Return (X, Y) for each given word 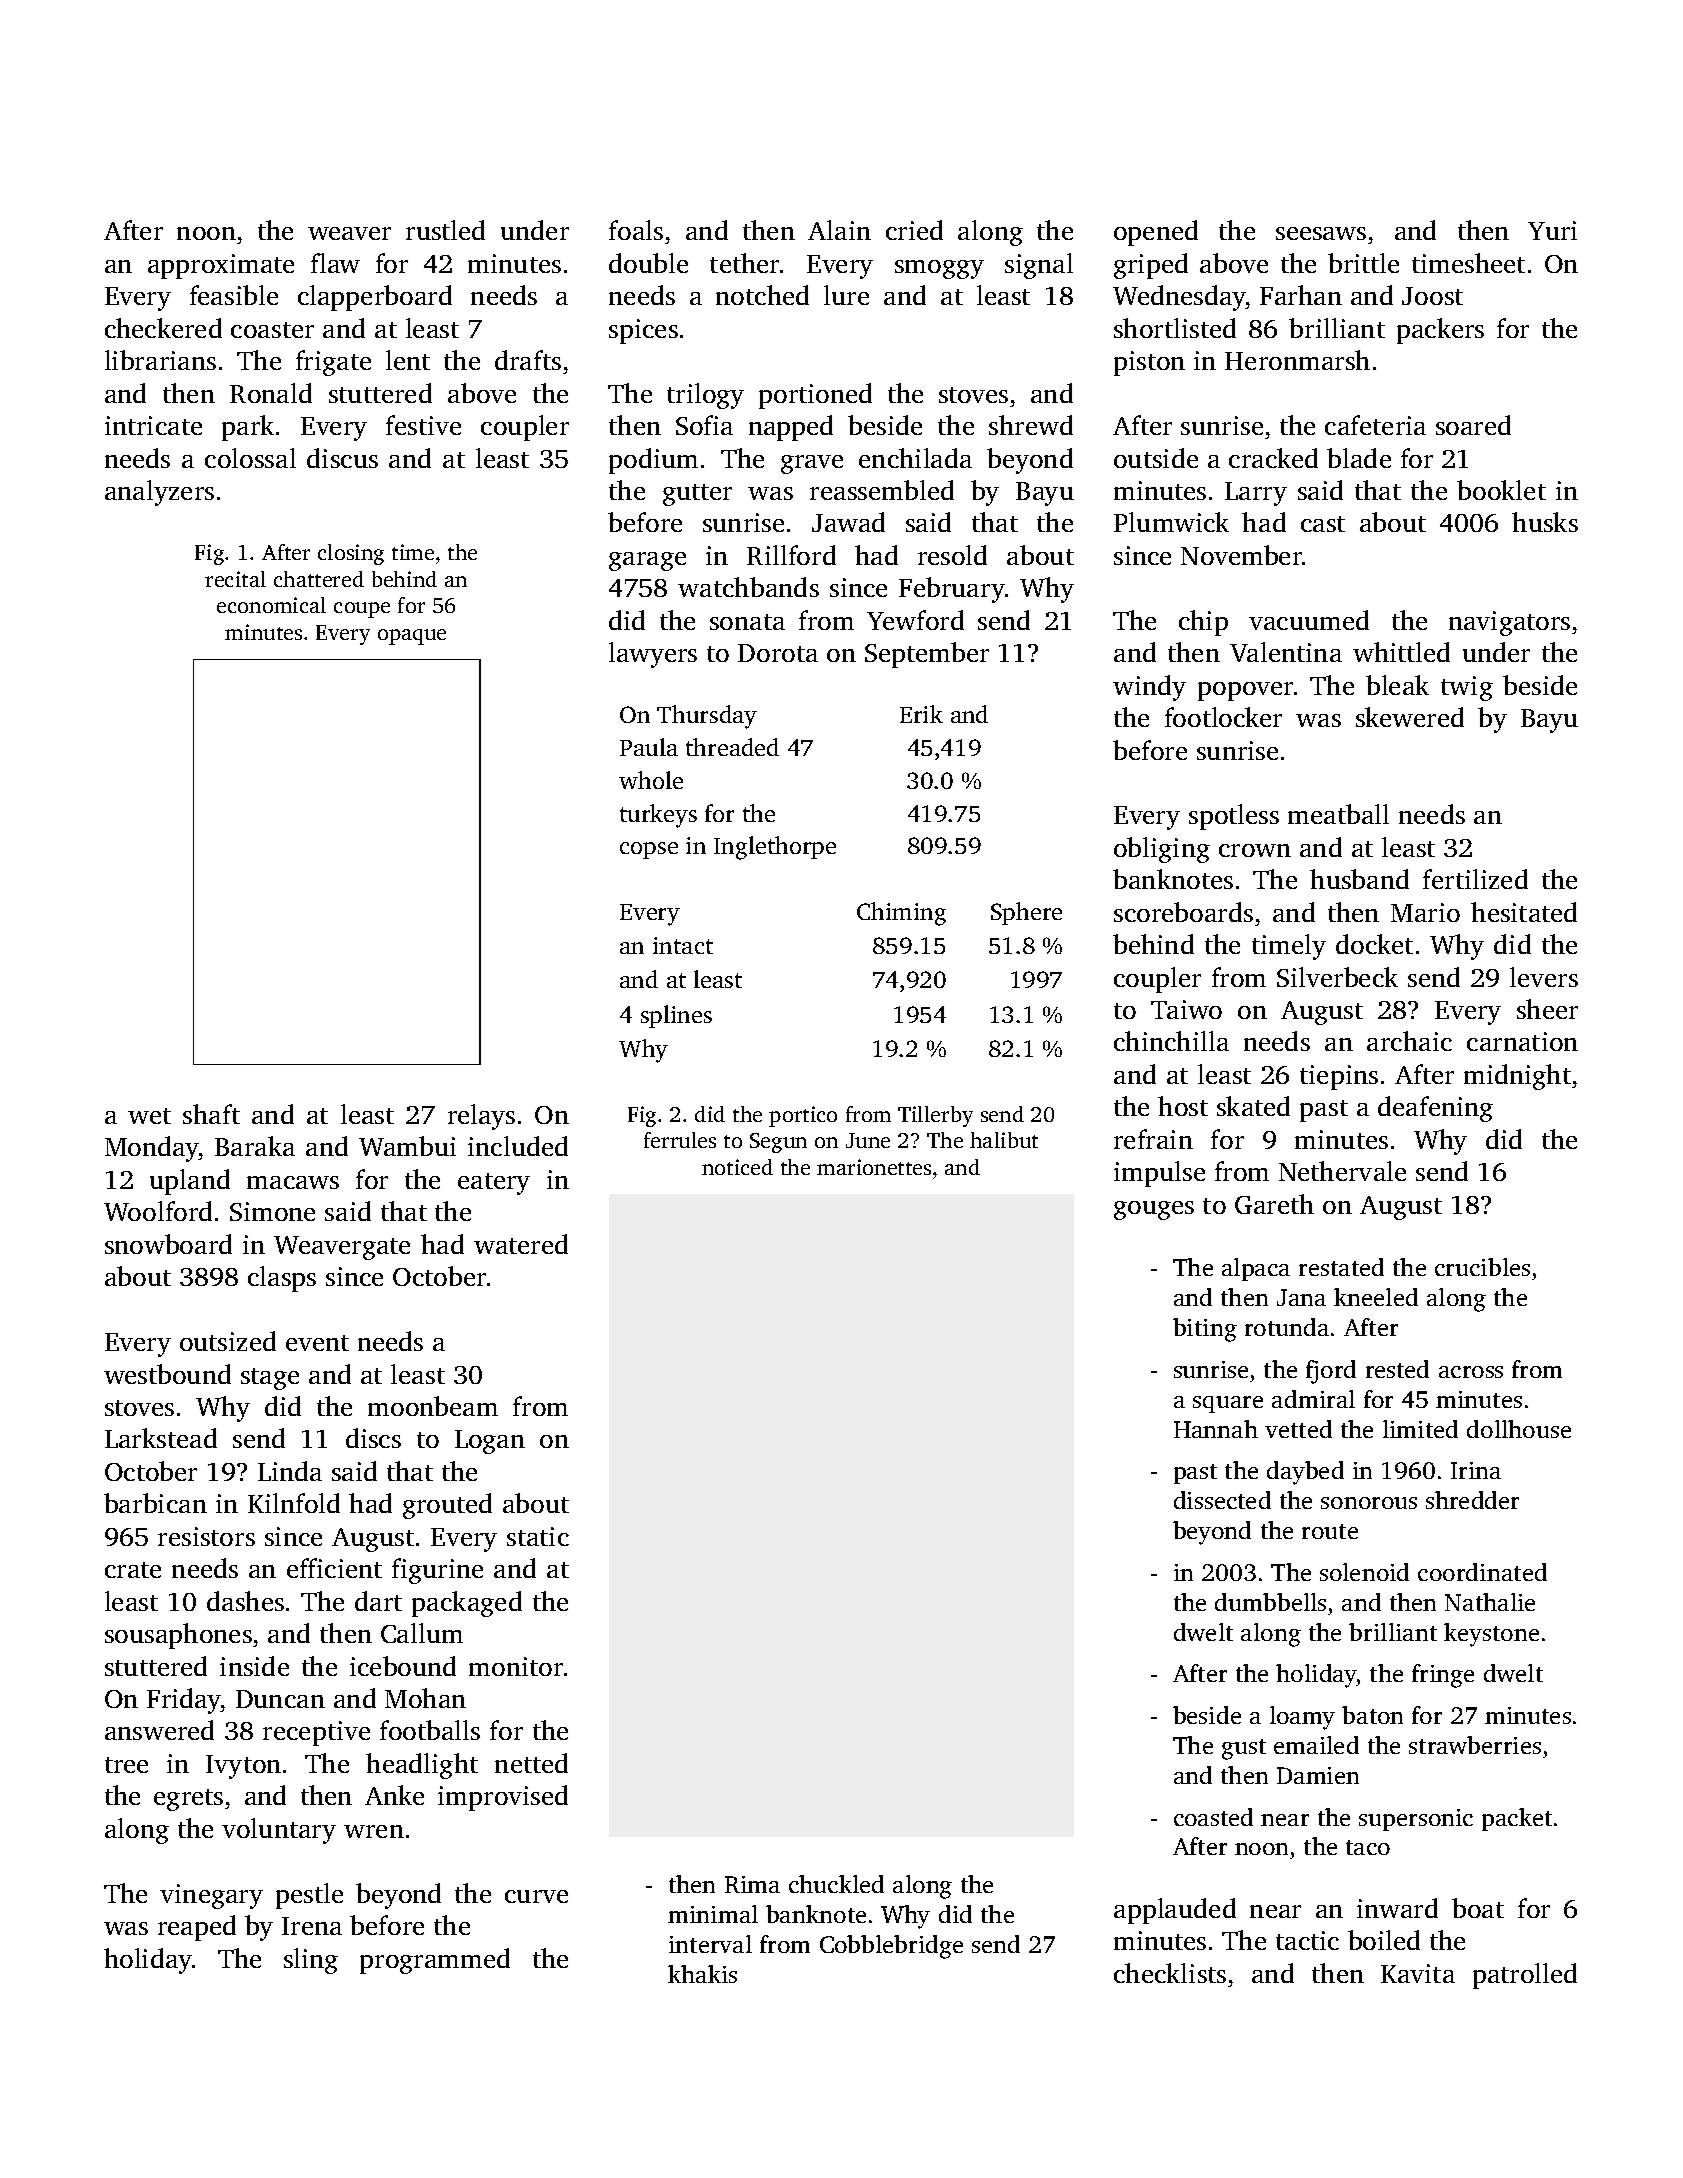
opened (1156, 233)
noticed (737, 1167)
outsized (228, 1341)
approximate (221, 266)
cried (914, 230)
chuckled (836, 1884)
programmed (435, 1961)
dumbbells (1270, 1602)
